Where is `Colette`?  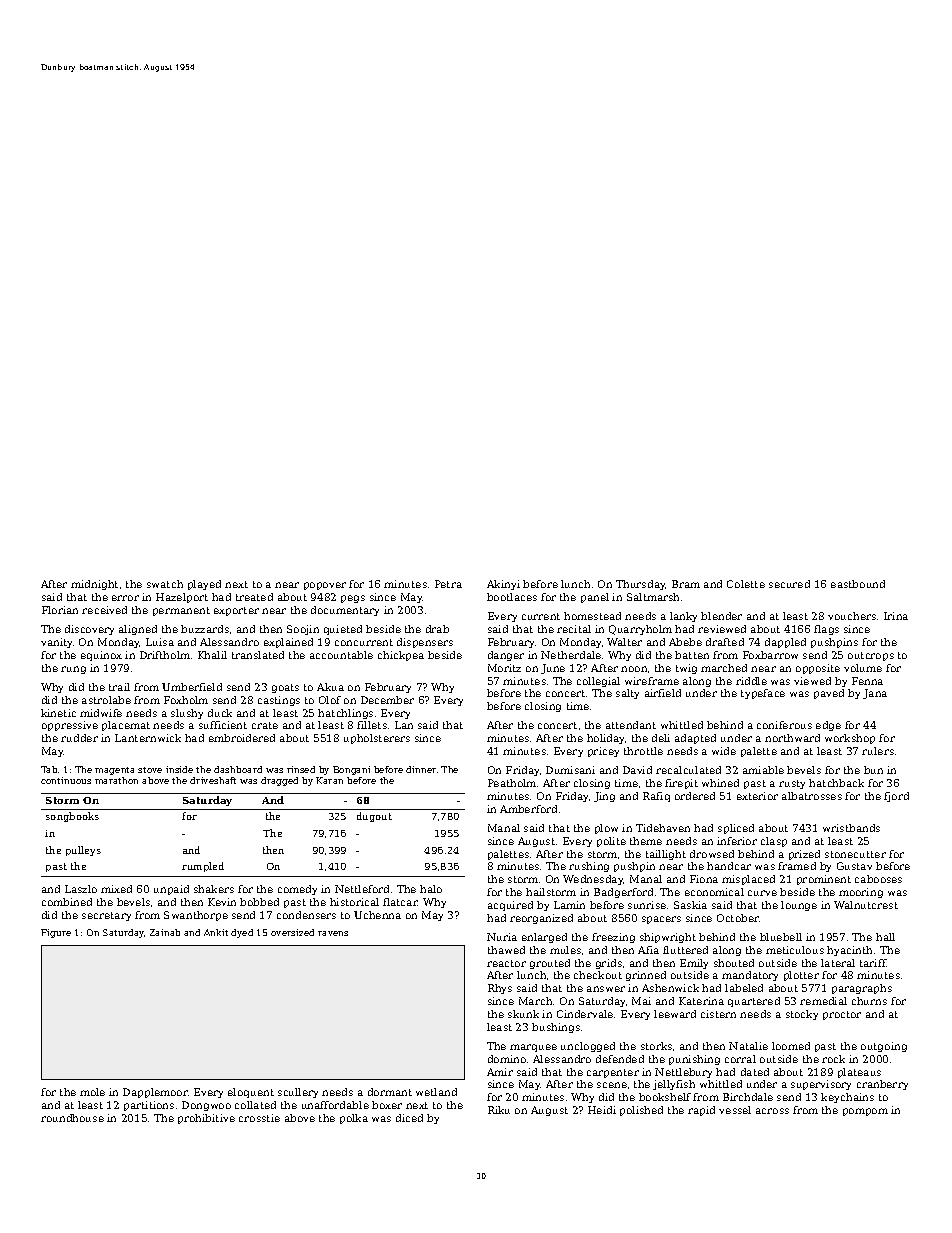 Colette is located at coordinates (746, 584).
